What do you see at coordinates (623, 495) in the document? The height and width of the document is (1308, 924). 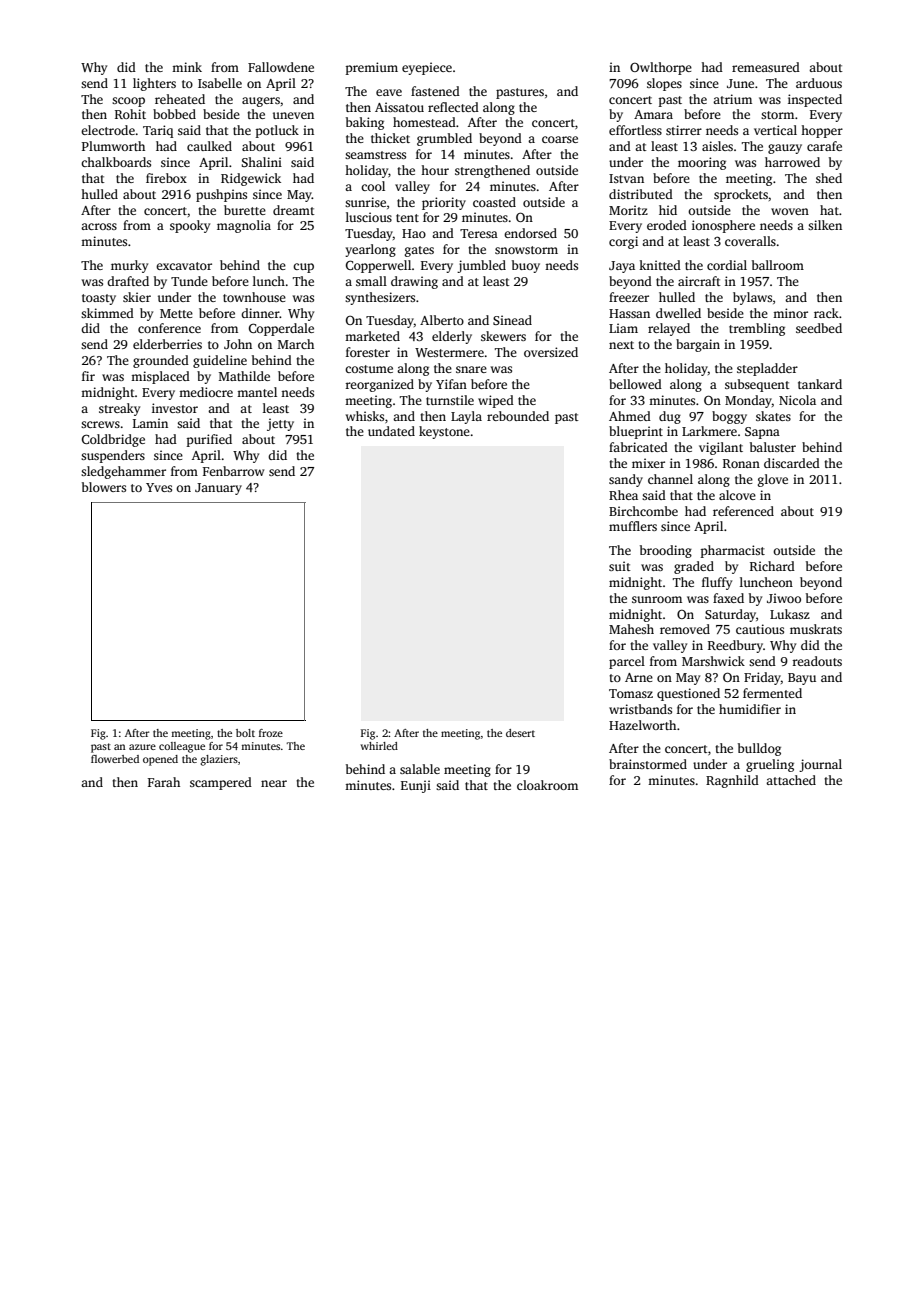 I see `Rhea` at bounding box center [623, 495].
